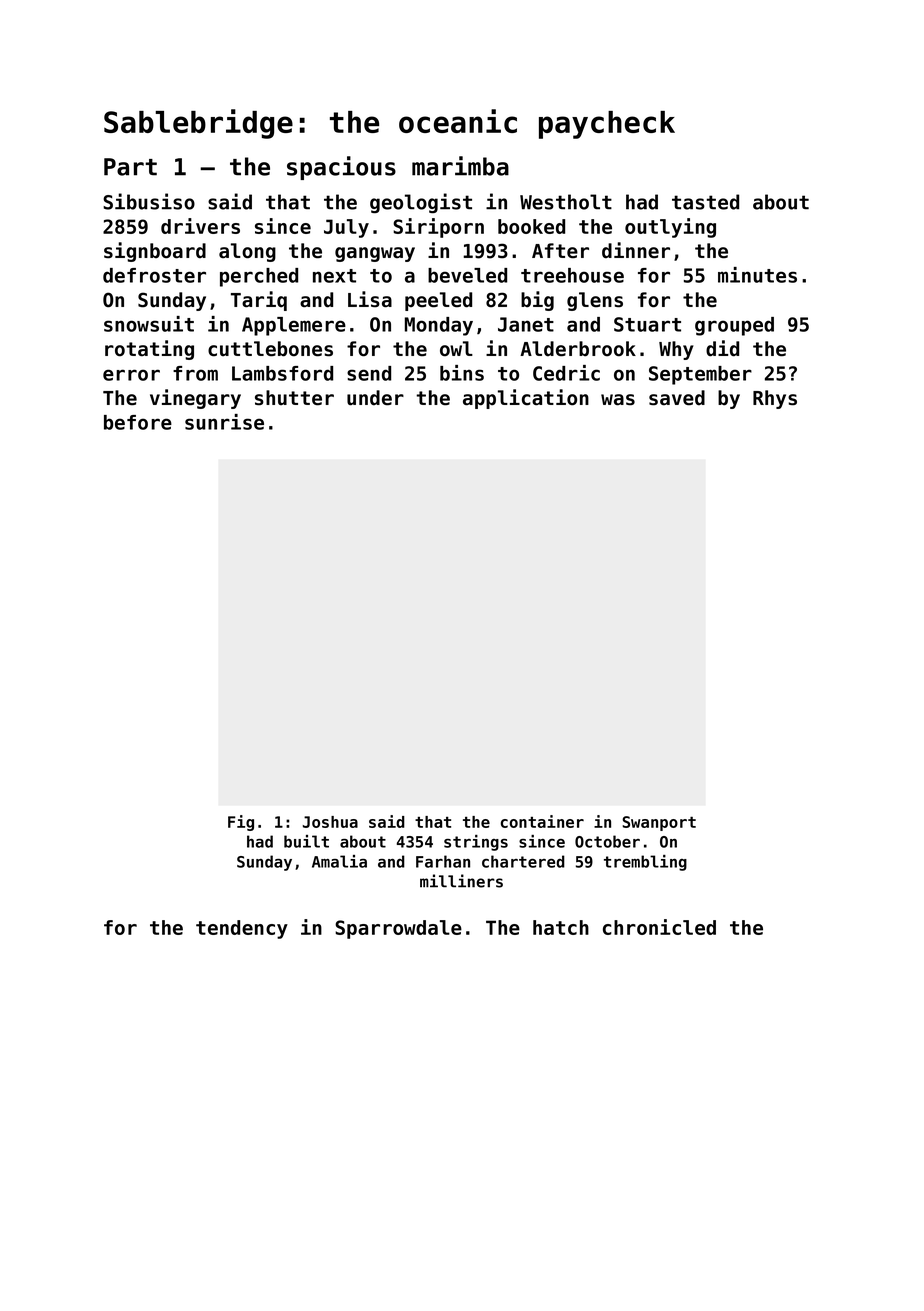 The height and width of the screenshot is (1311, 924). Describe the element at coordinates (757, 275) in the screenshot. I see `minutes` at that location.
